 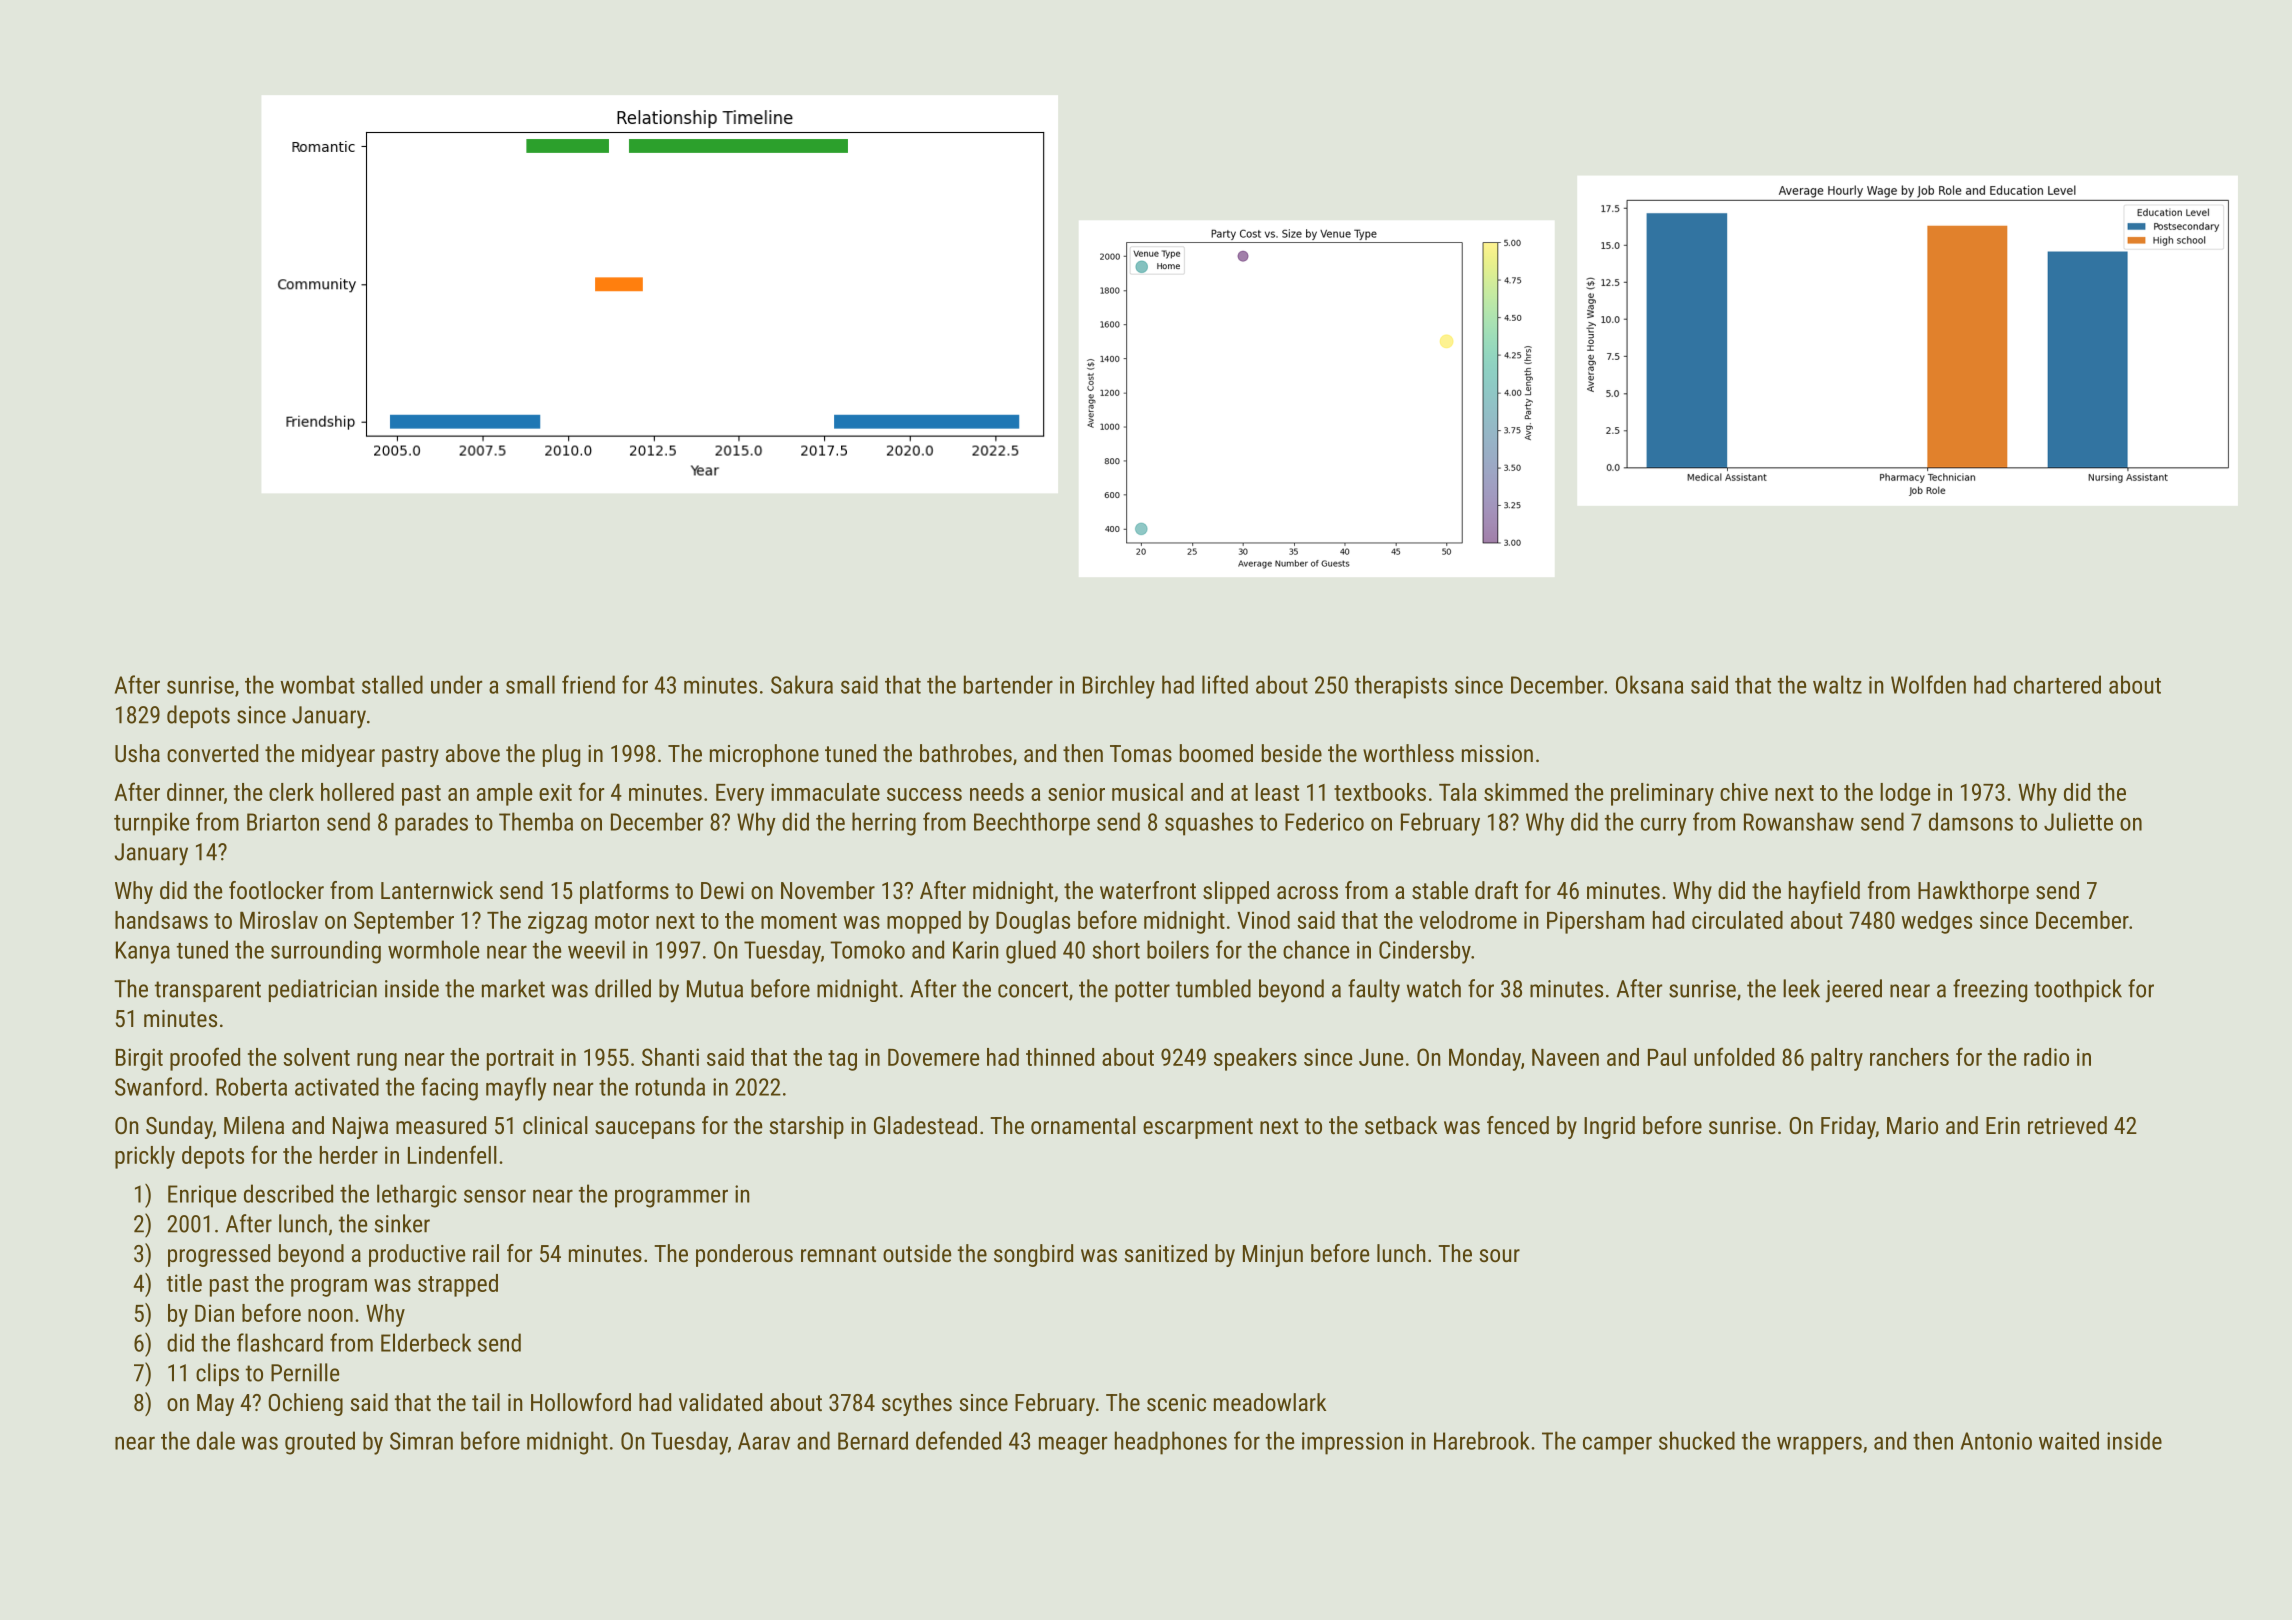 I want to click on meadowlark, so click(x=1270, y=1402).
